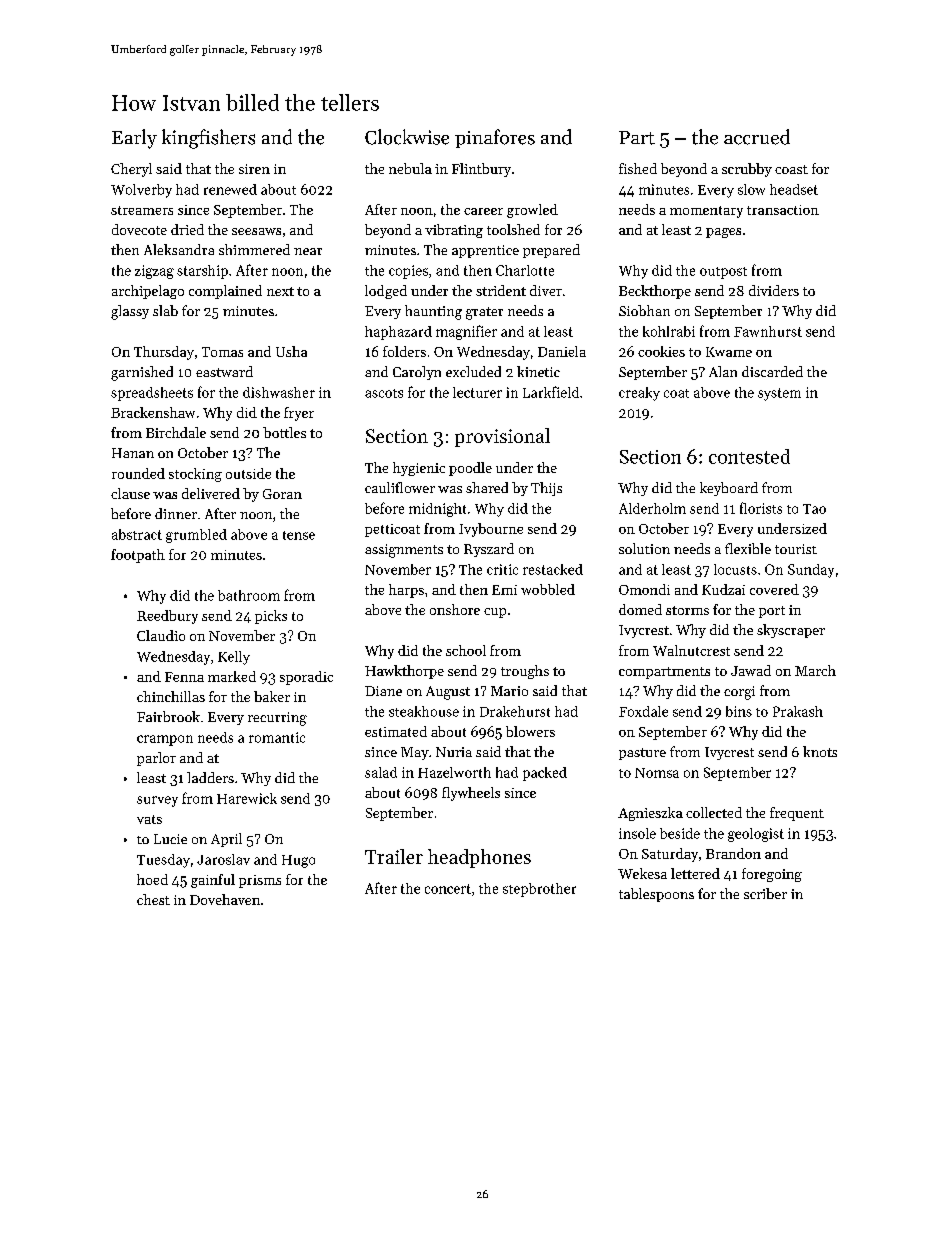 The image size is (952, 1233). What do you see at coordinates (232, 676) in the page?
I see `marked` at bounding box center [232, 676].
